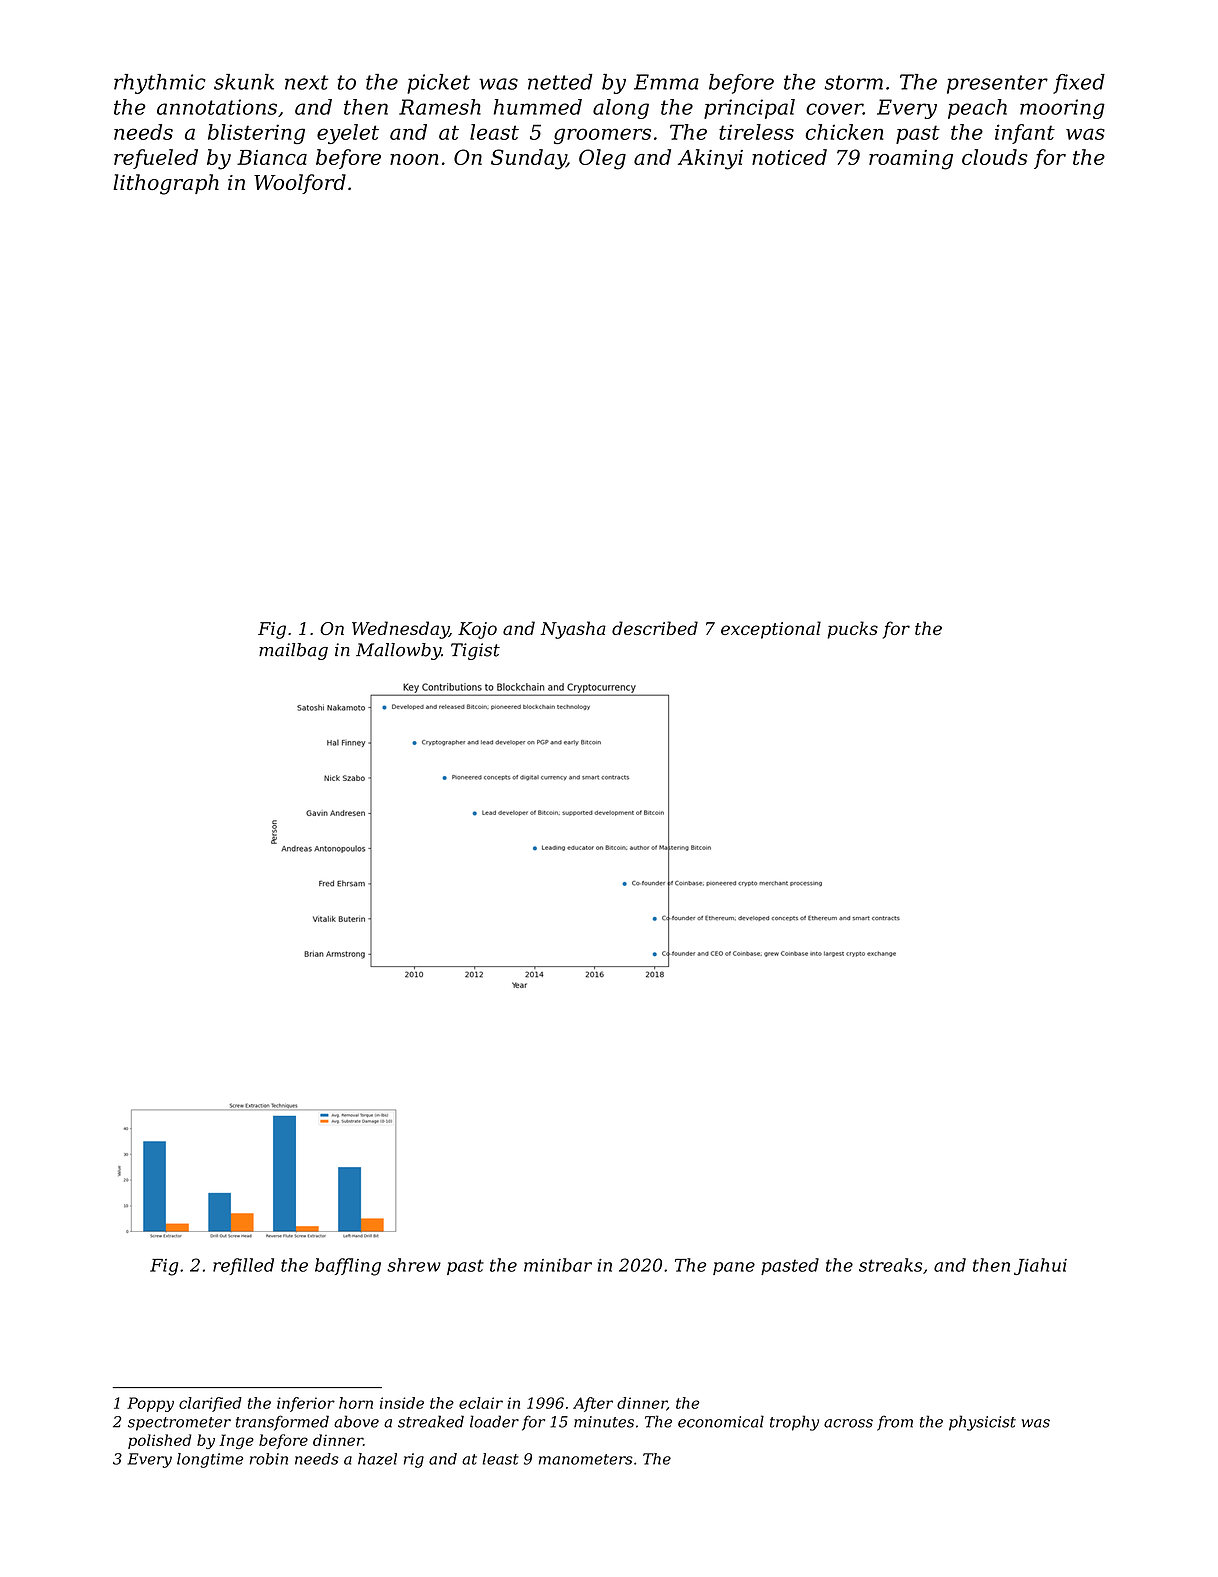 This screenshot has width=1218, height=1577. I want to click on Mallowby, so click(398, 651).
